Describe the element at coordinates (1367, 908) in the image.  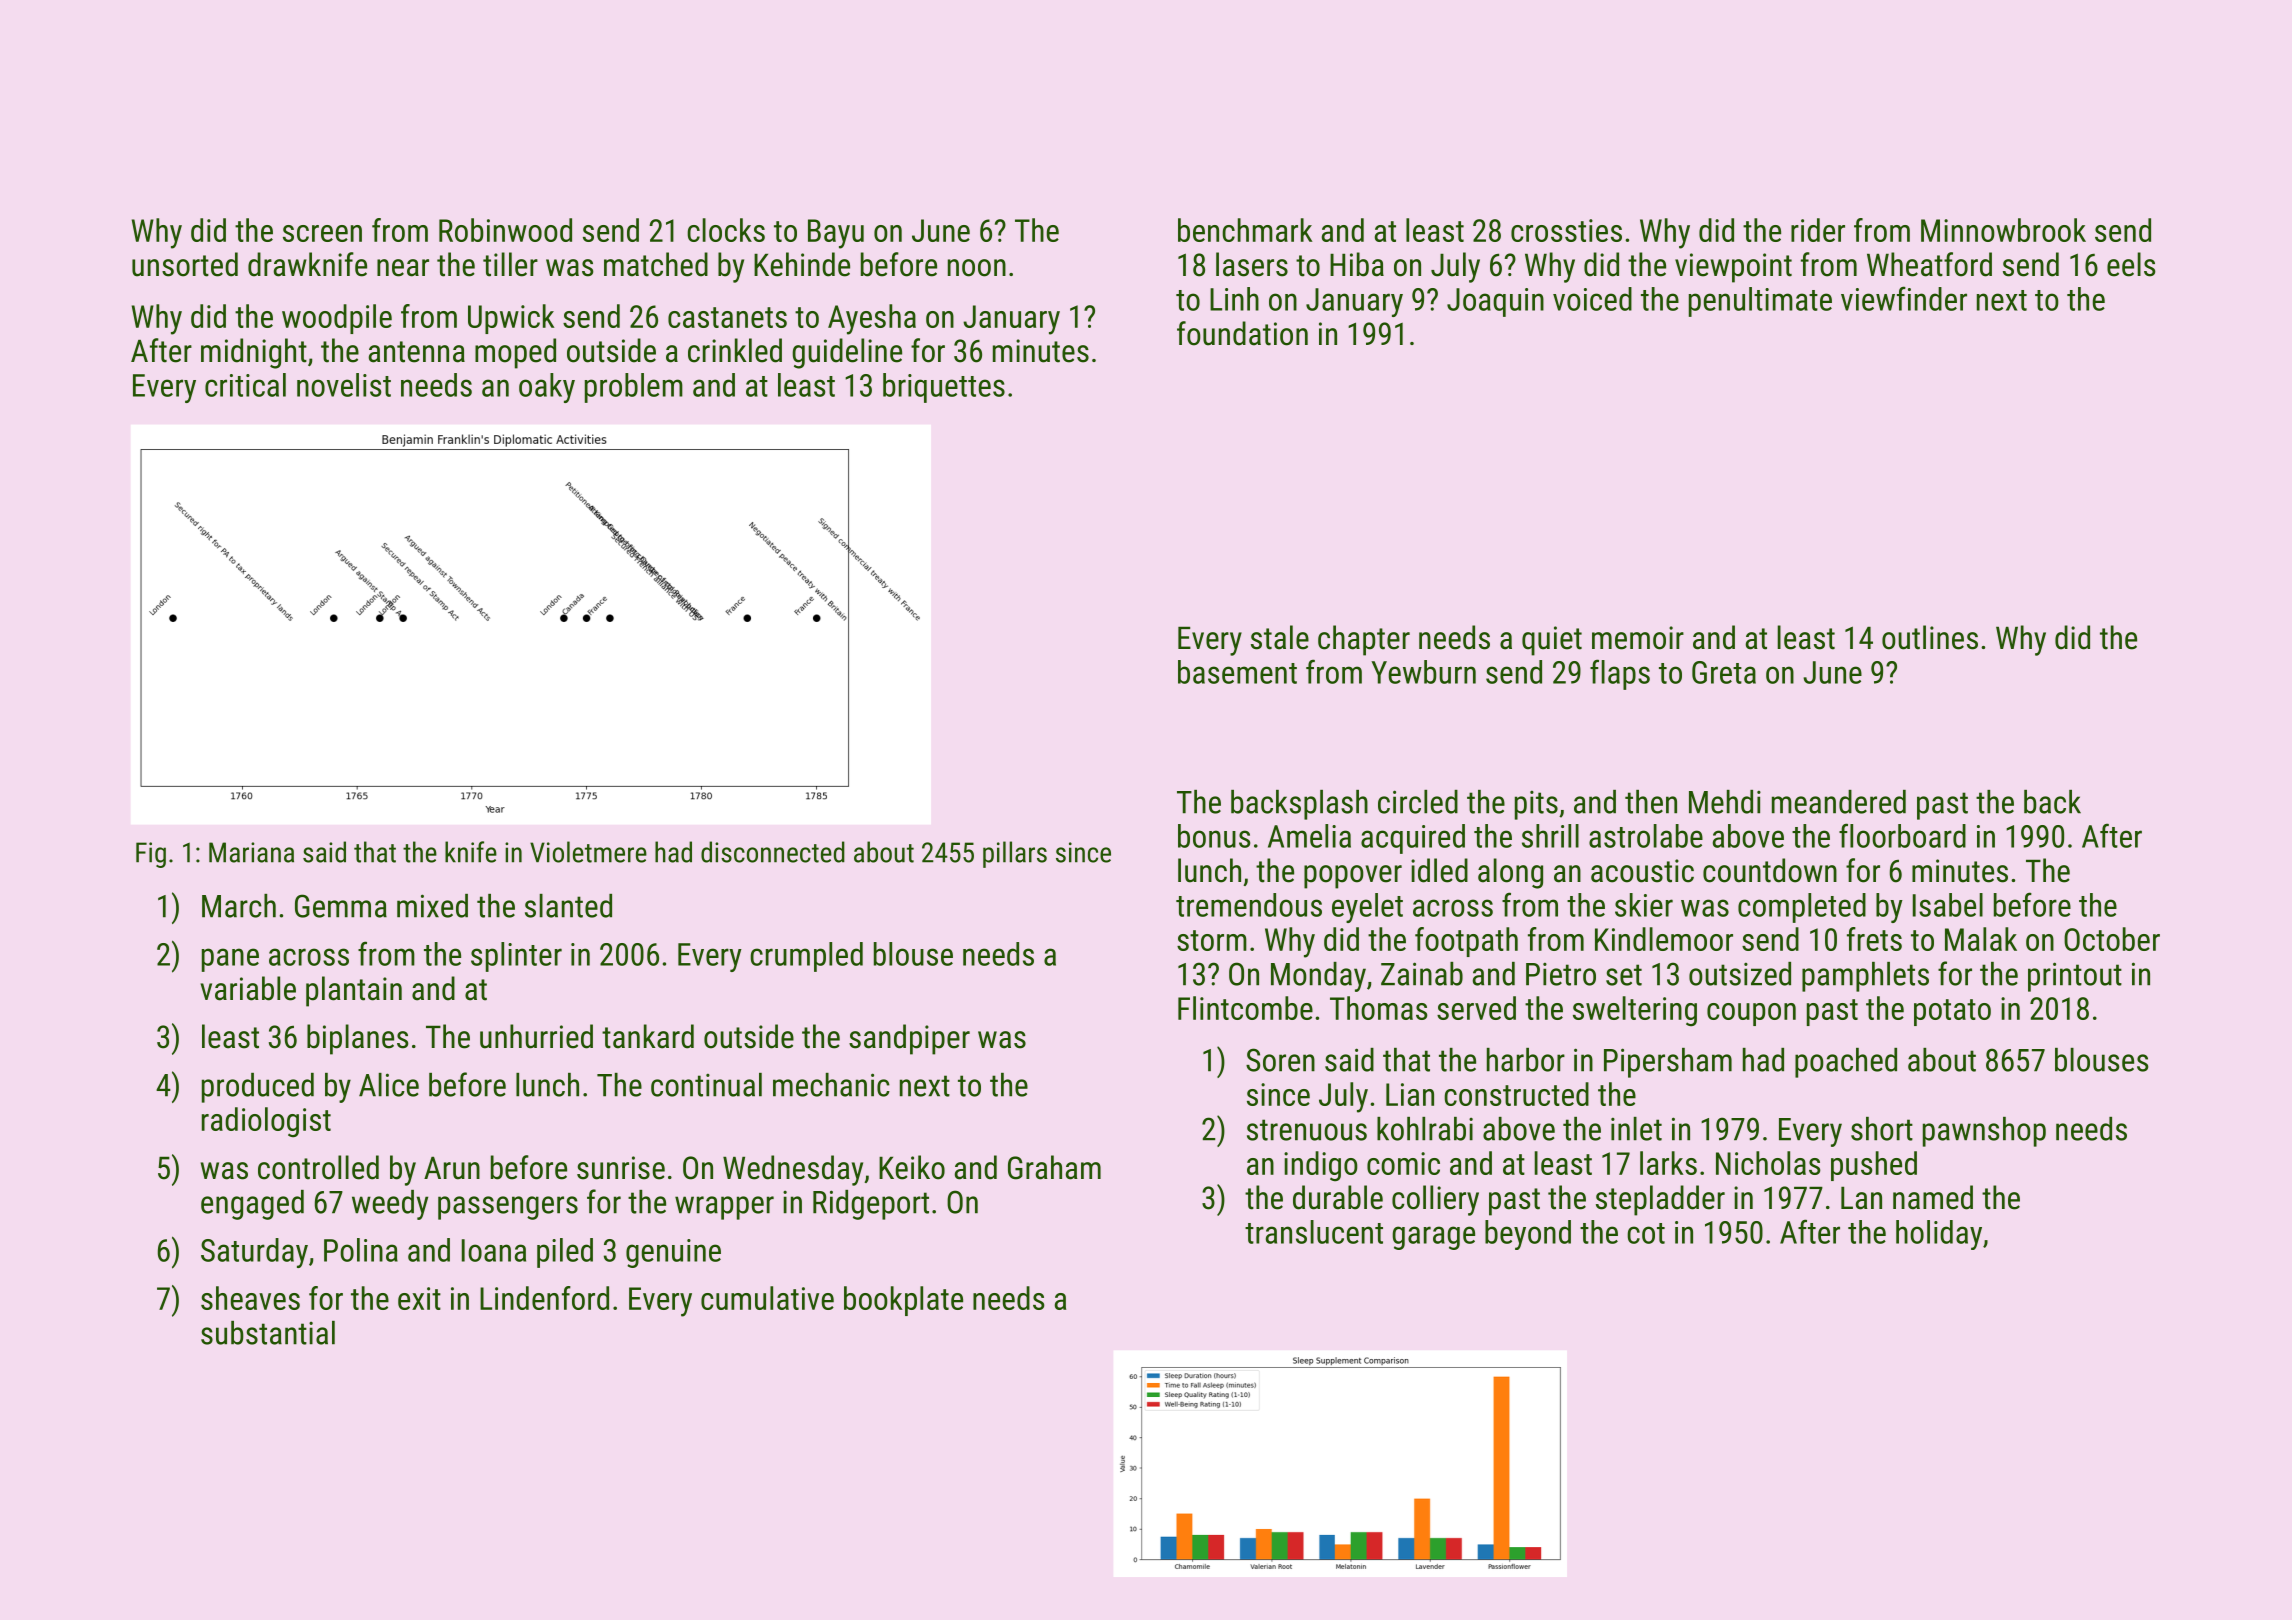
I see `eyelet` at that location.
